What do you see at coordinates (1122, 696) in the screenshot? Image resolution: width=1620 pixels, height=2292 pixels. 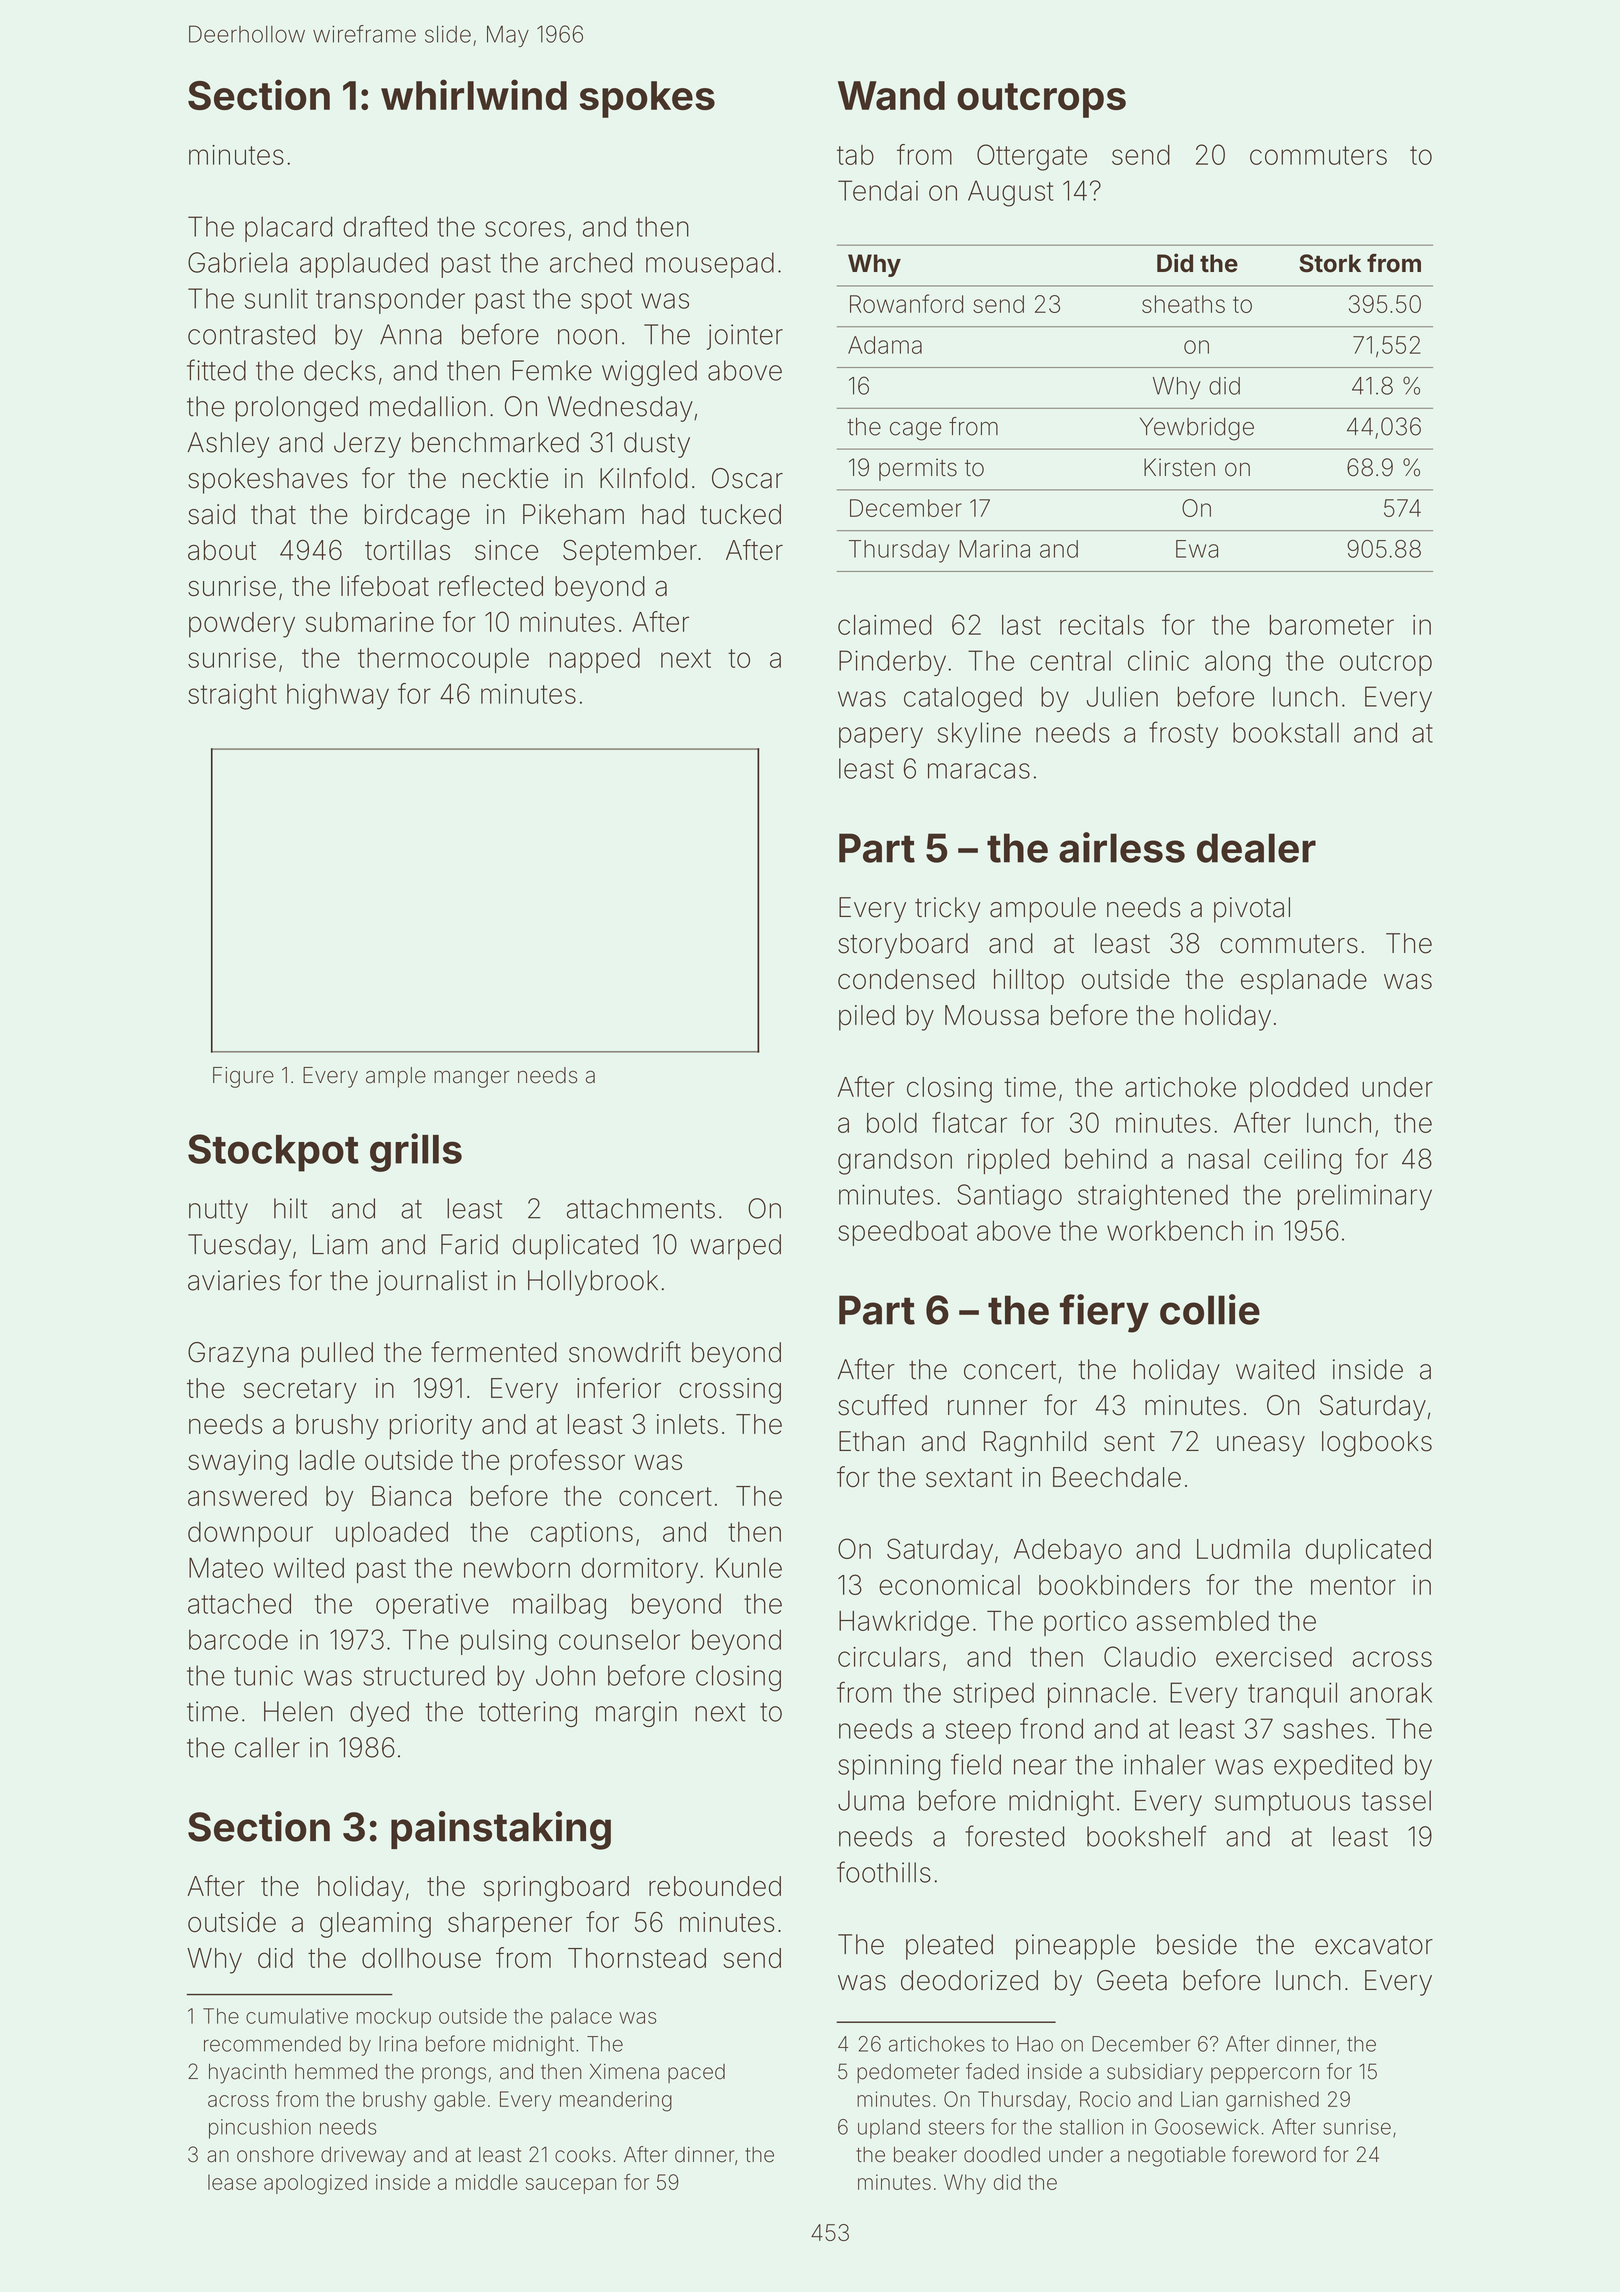 I see `Julien` at bounding box center [1122, 696].
